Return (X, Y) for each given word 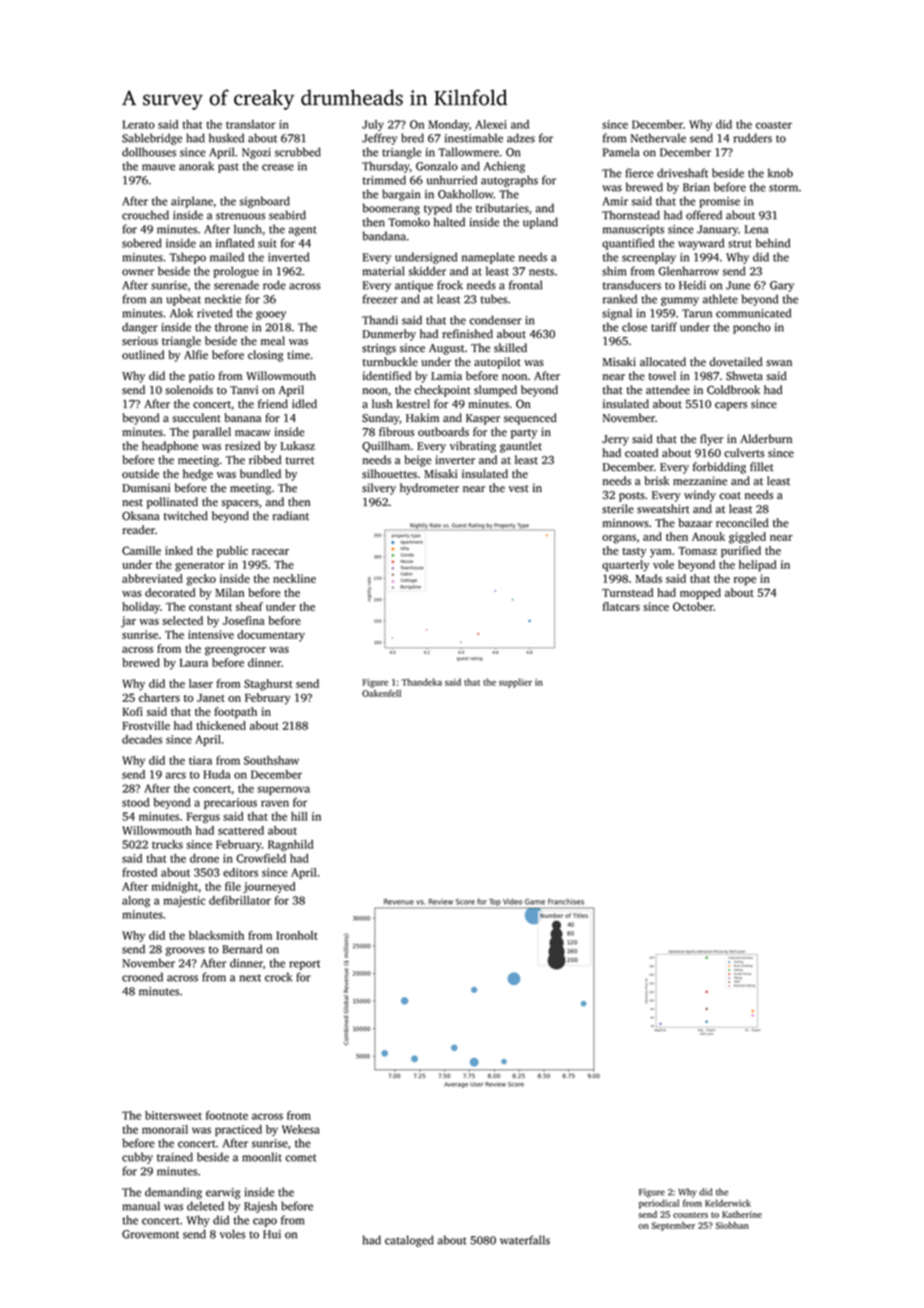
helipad (758, 566)
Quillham (386, 447)
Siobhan (732, 1225)
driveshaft (682, 173)
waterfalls (525, 1240)
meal (273, 341)
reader (138, 530)
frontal (525, 285)
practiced (238, 1130)
